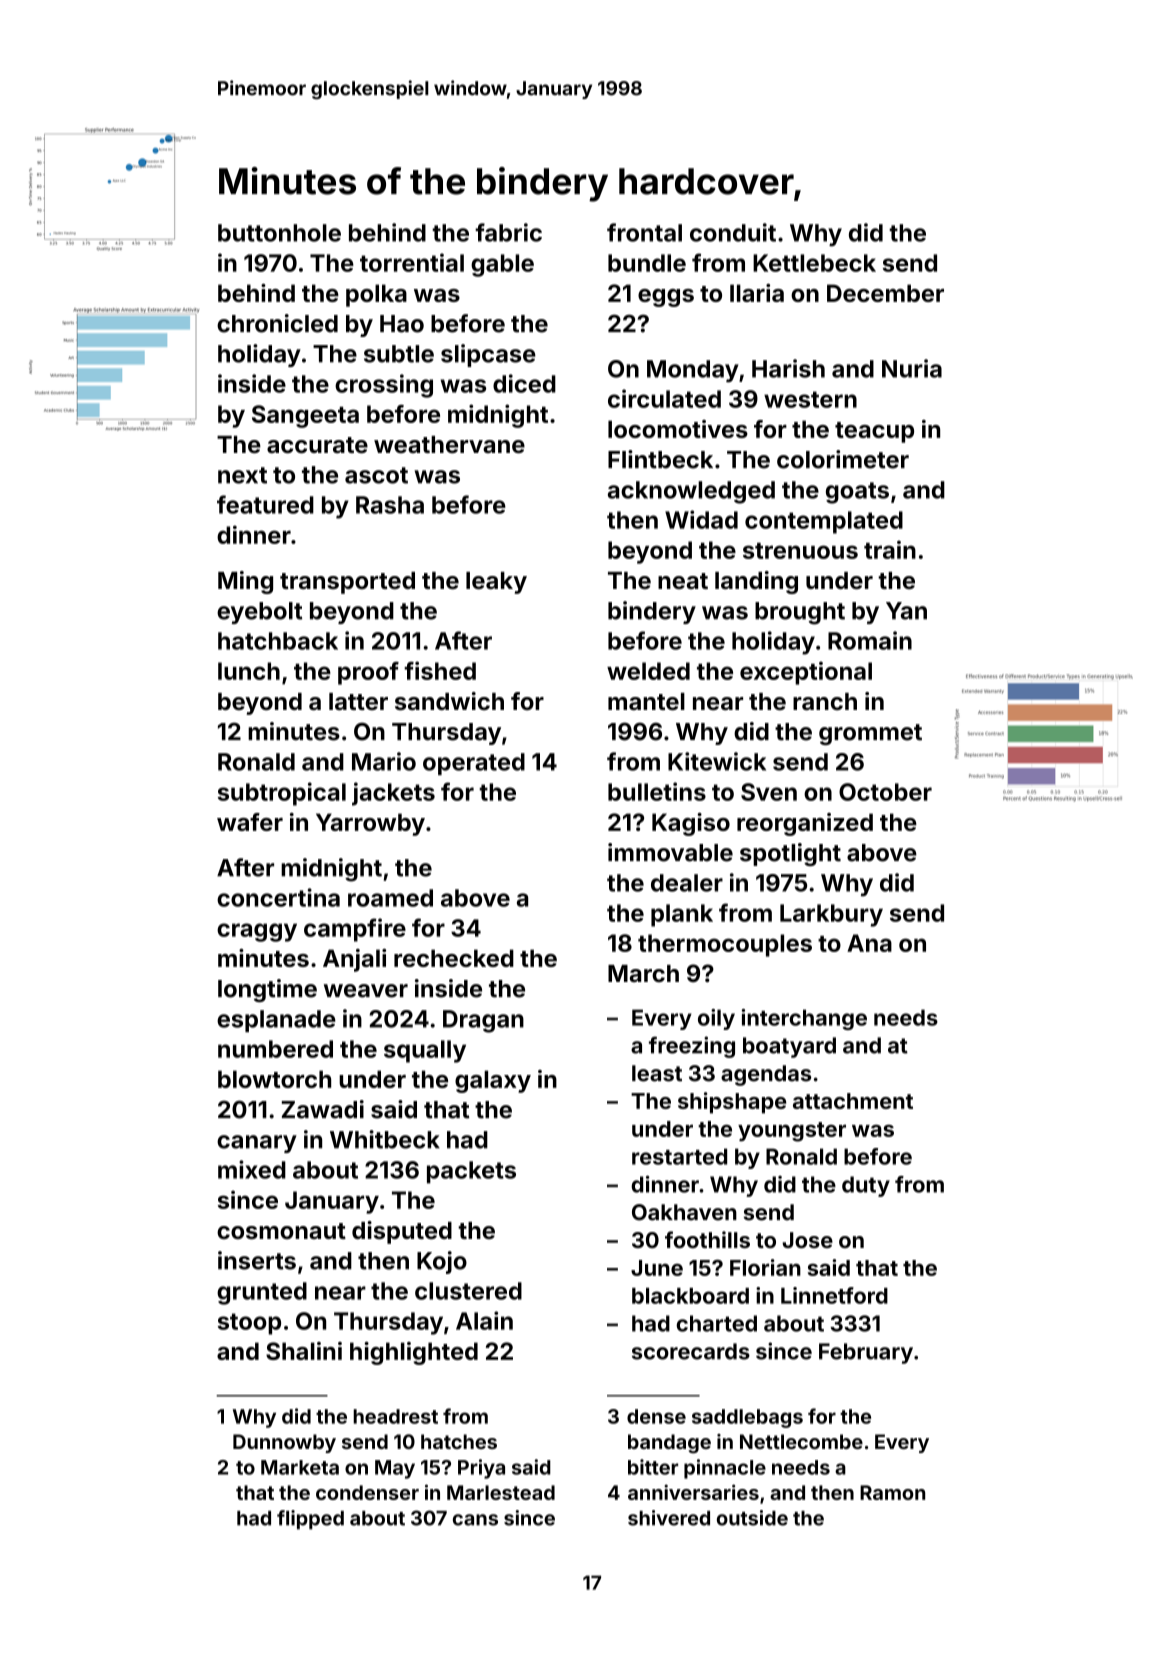 This document has width=1165, height=1654. What do you see at coordinates (733, 232) in the document?
I see `conduit` at bounding box center [733, 232].
